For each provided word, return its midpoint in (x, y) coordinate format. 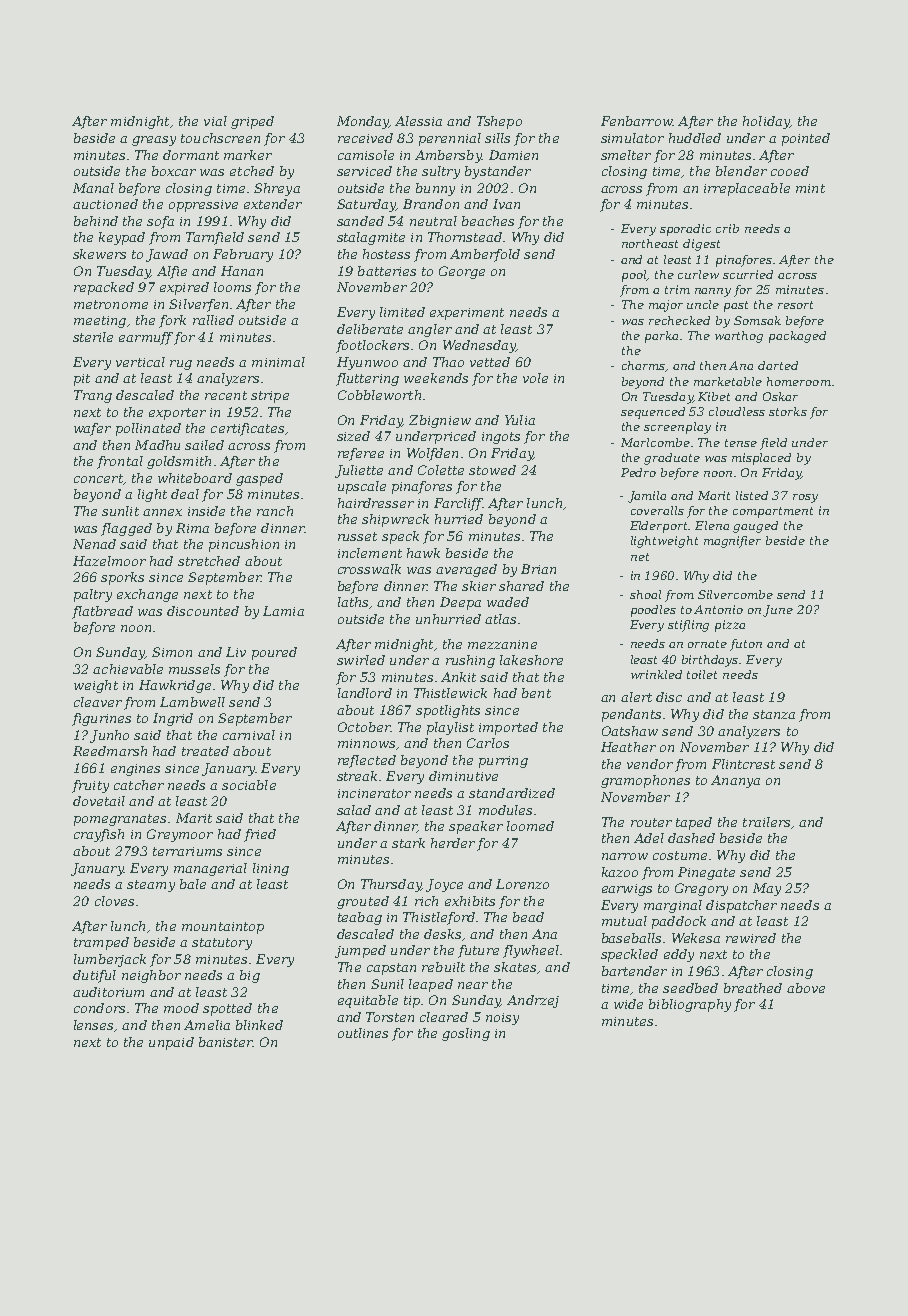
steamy (151, 886)
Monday (363, 122)
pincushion (244, 545)
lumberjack (110, 960)
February (243, 255)
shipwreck (395, 520)
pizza (730, 626)
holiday (766, 122)
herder (453, 843)
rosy (805, 498)
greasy (154, 141)
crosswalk (369, 569)
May (767, 889)
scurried (748, 274)
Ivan (506, 204)
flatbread (102, 612)
